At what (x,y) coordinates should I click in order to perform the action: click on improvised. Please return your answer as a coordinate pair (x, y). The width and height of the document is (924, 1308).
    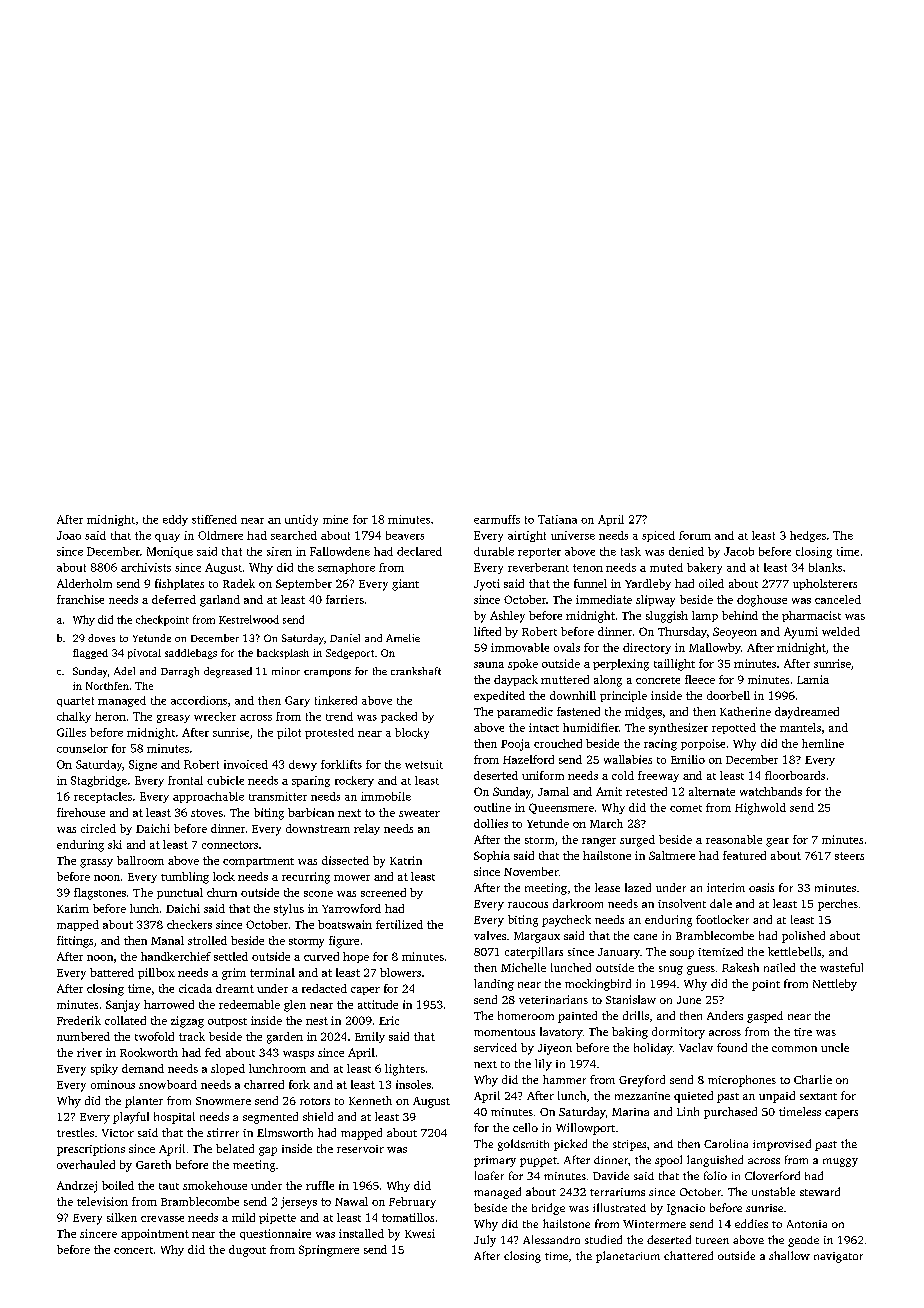
    Looking at the image, I should click on (782, 1145).
